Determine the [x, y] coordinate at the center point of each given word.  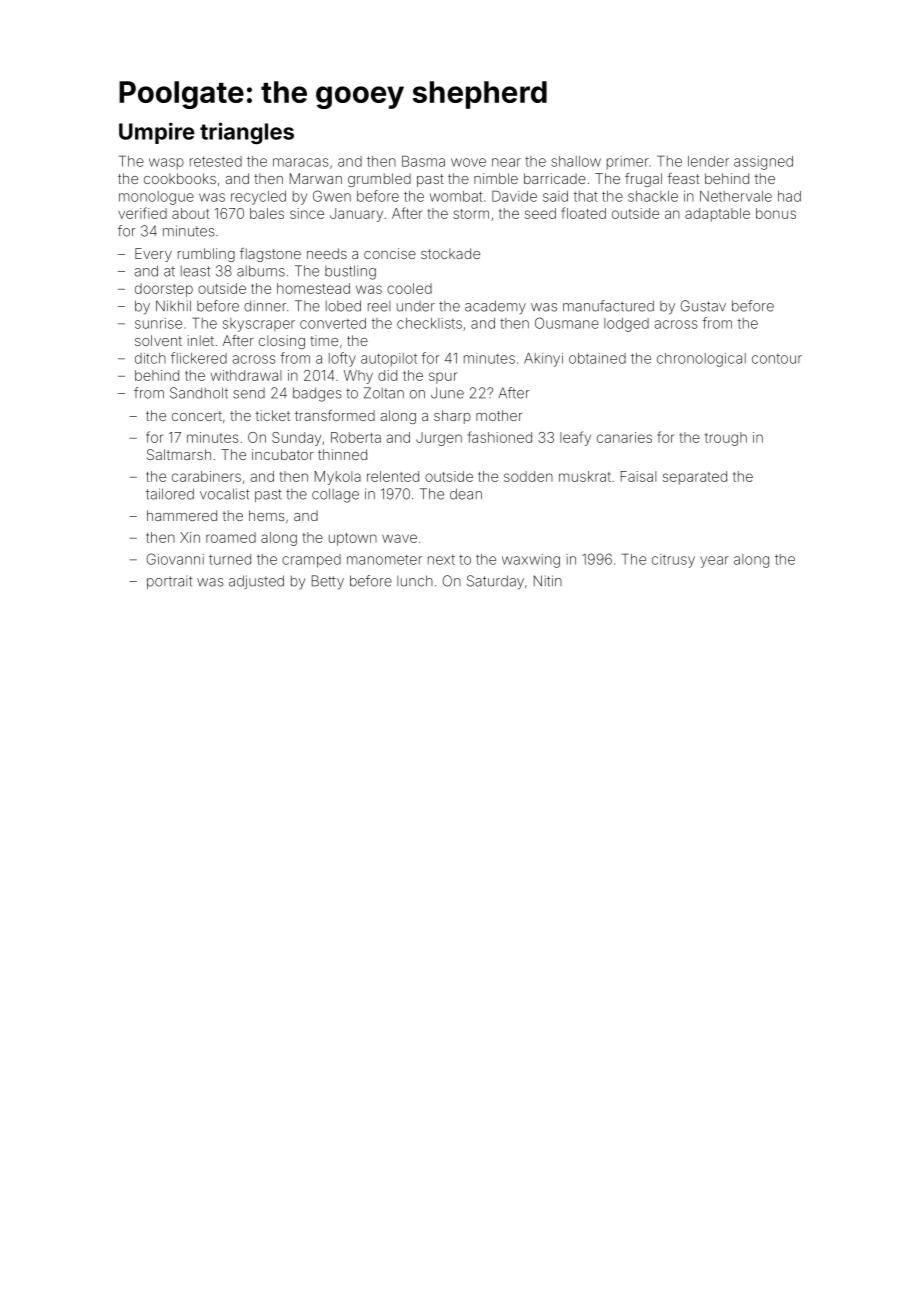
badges [317, 394]
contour [777, 359]
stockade [450, 253]
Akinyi [543, 360]
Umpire [157, 133]
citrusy [673, 561]
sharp [452, 417]
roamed [231, 537]
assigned [763, 163]
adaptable [717, 215]
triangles [247, 133]
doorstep [164, 290]
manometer [384, 559]
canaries [624, 437]
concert [197, 416]
